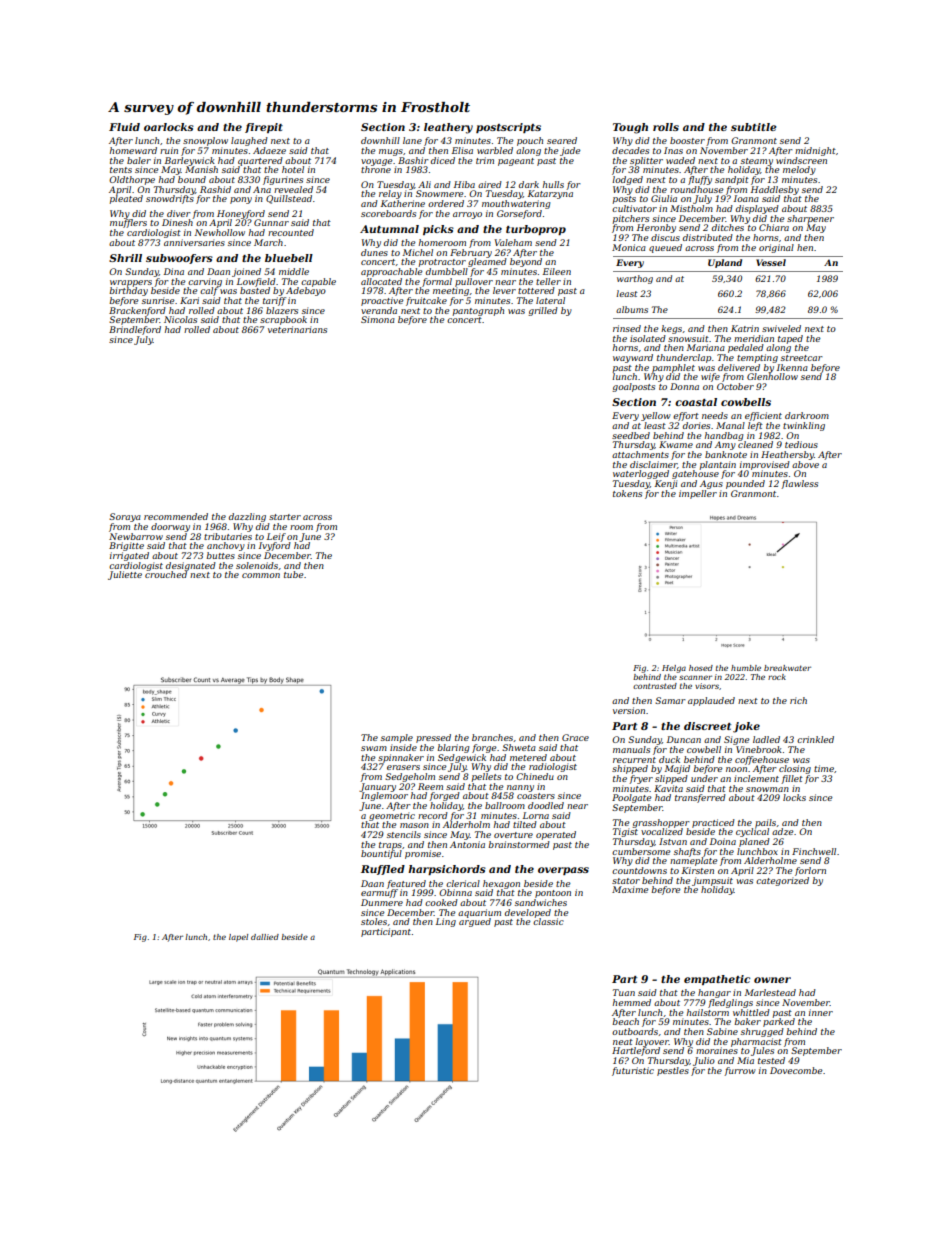 The image size is (952, 1233). I want to click on original, so click(776, 248).
